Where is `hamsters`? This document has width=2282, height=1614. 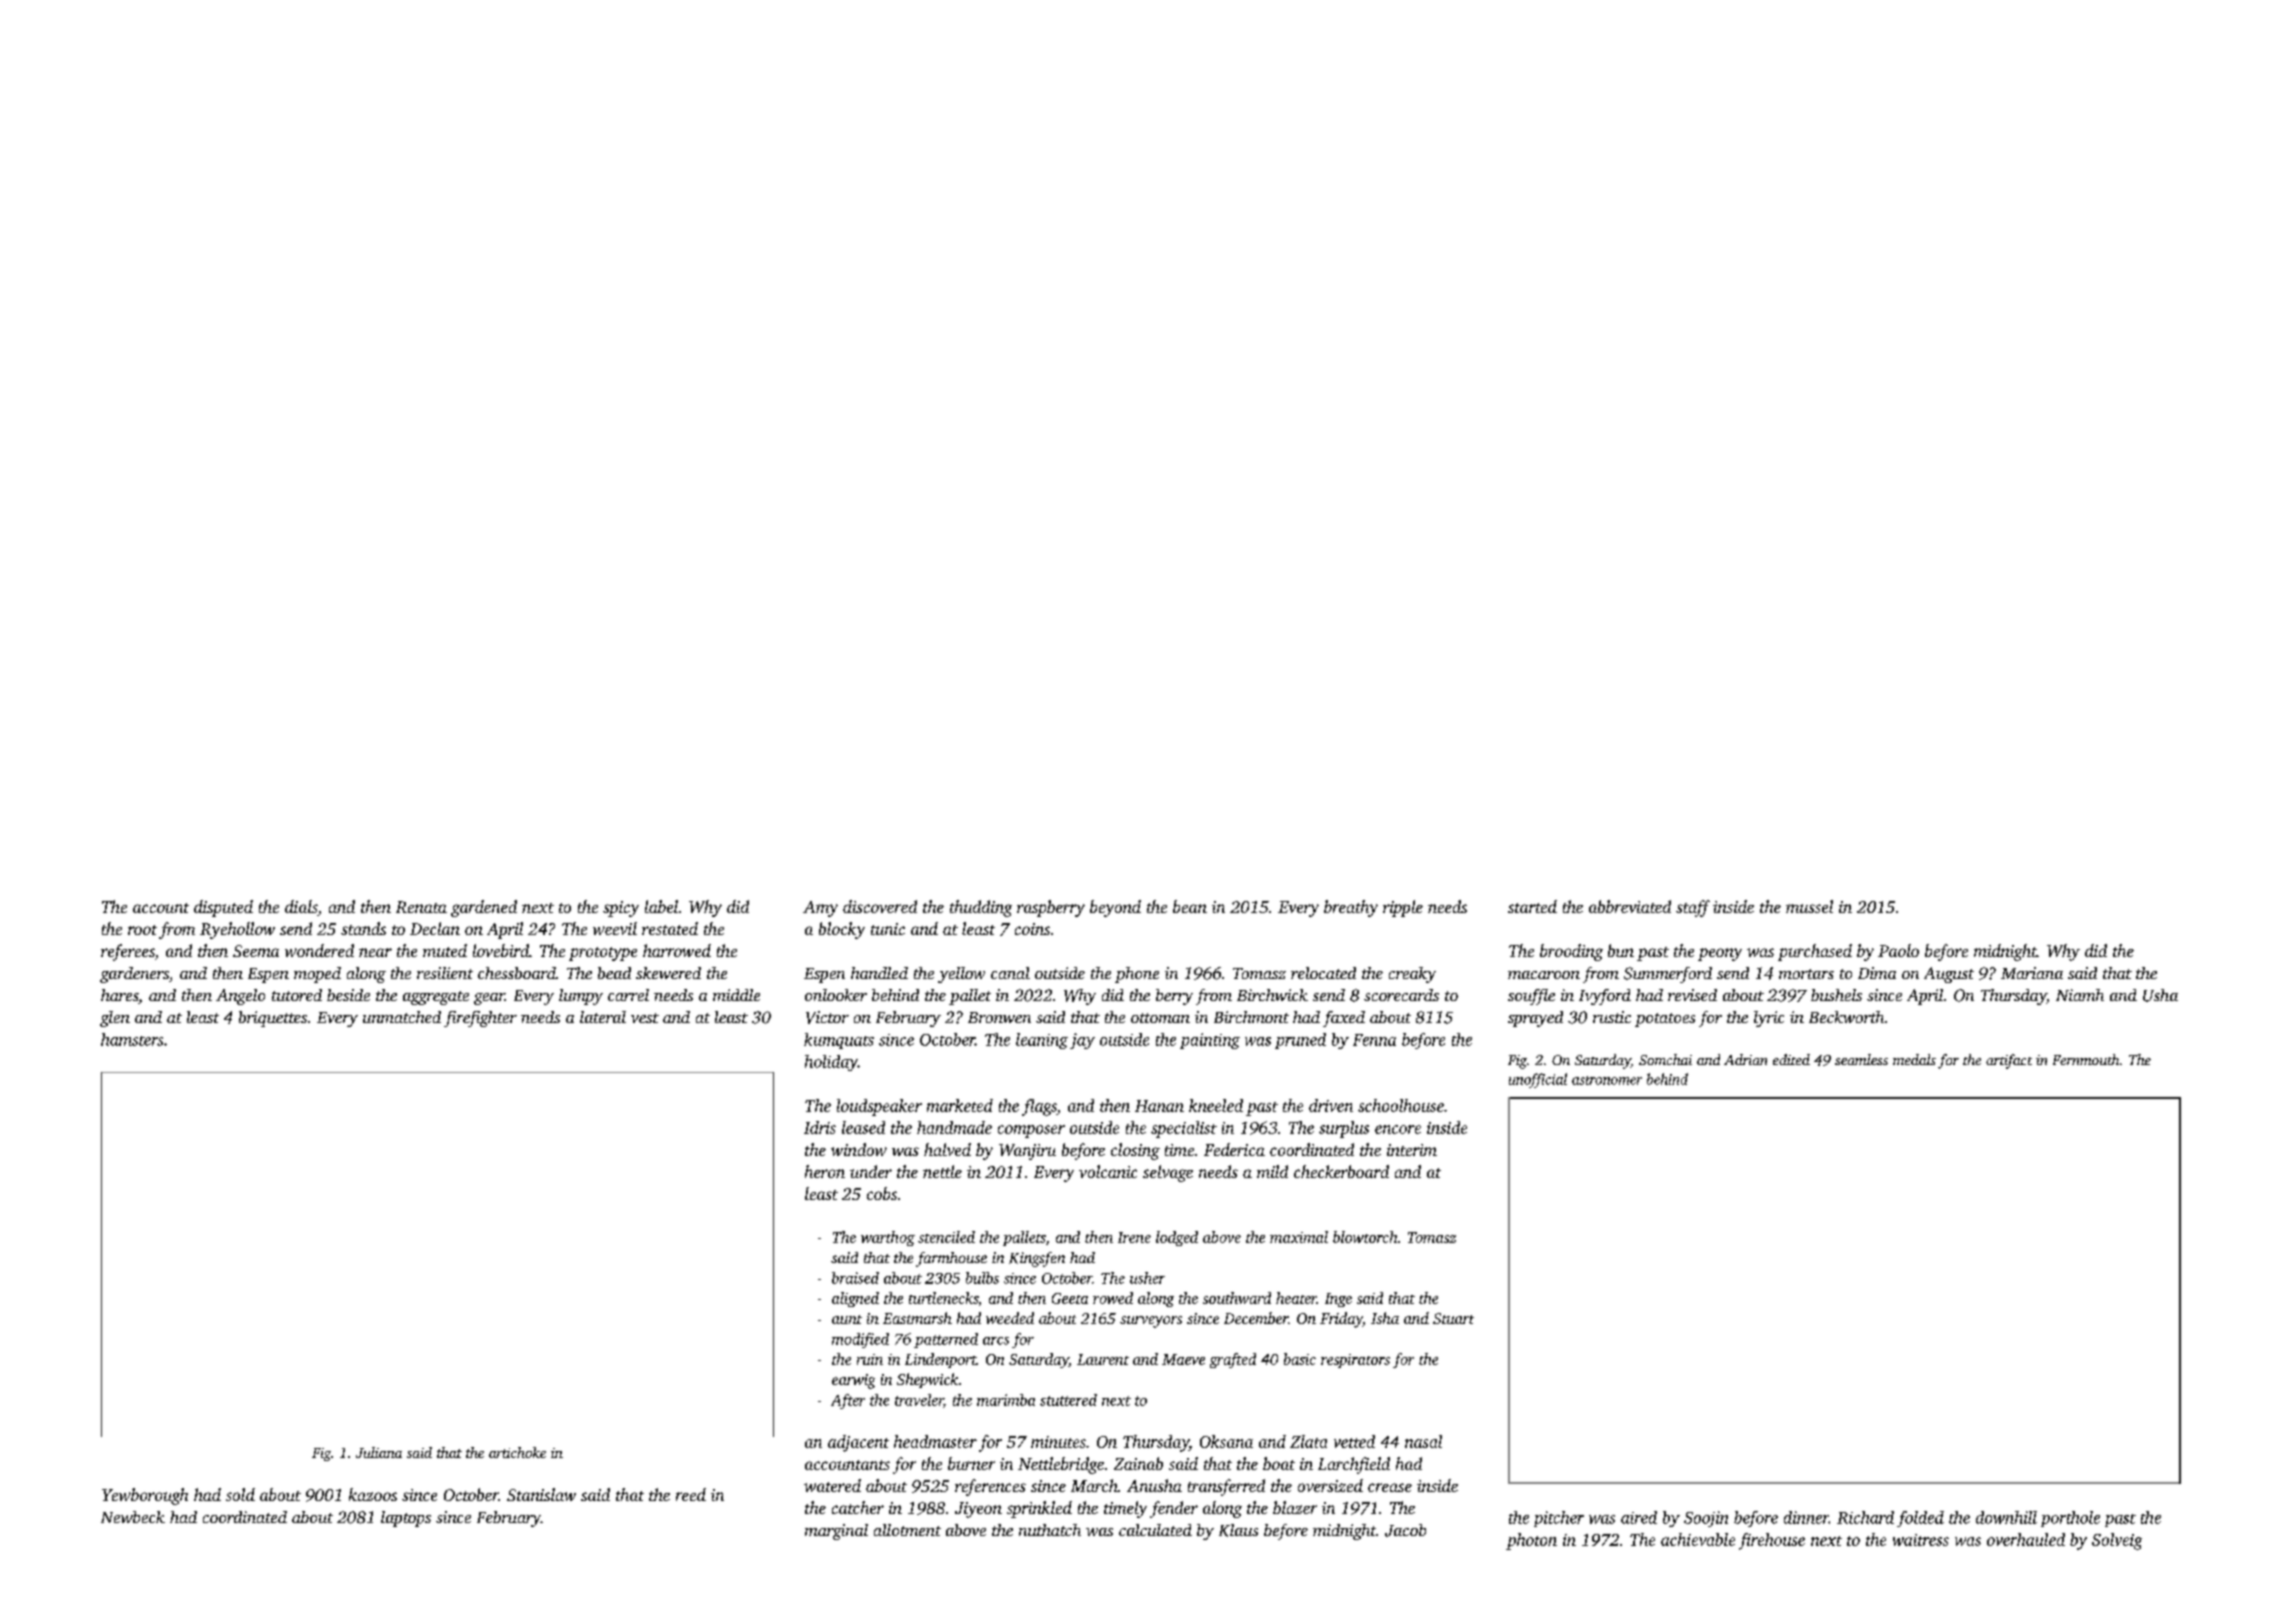 hamsters is located at coordinates (132, 1039).
